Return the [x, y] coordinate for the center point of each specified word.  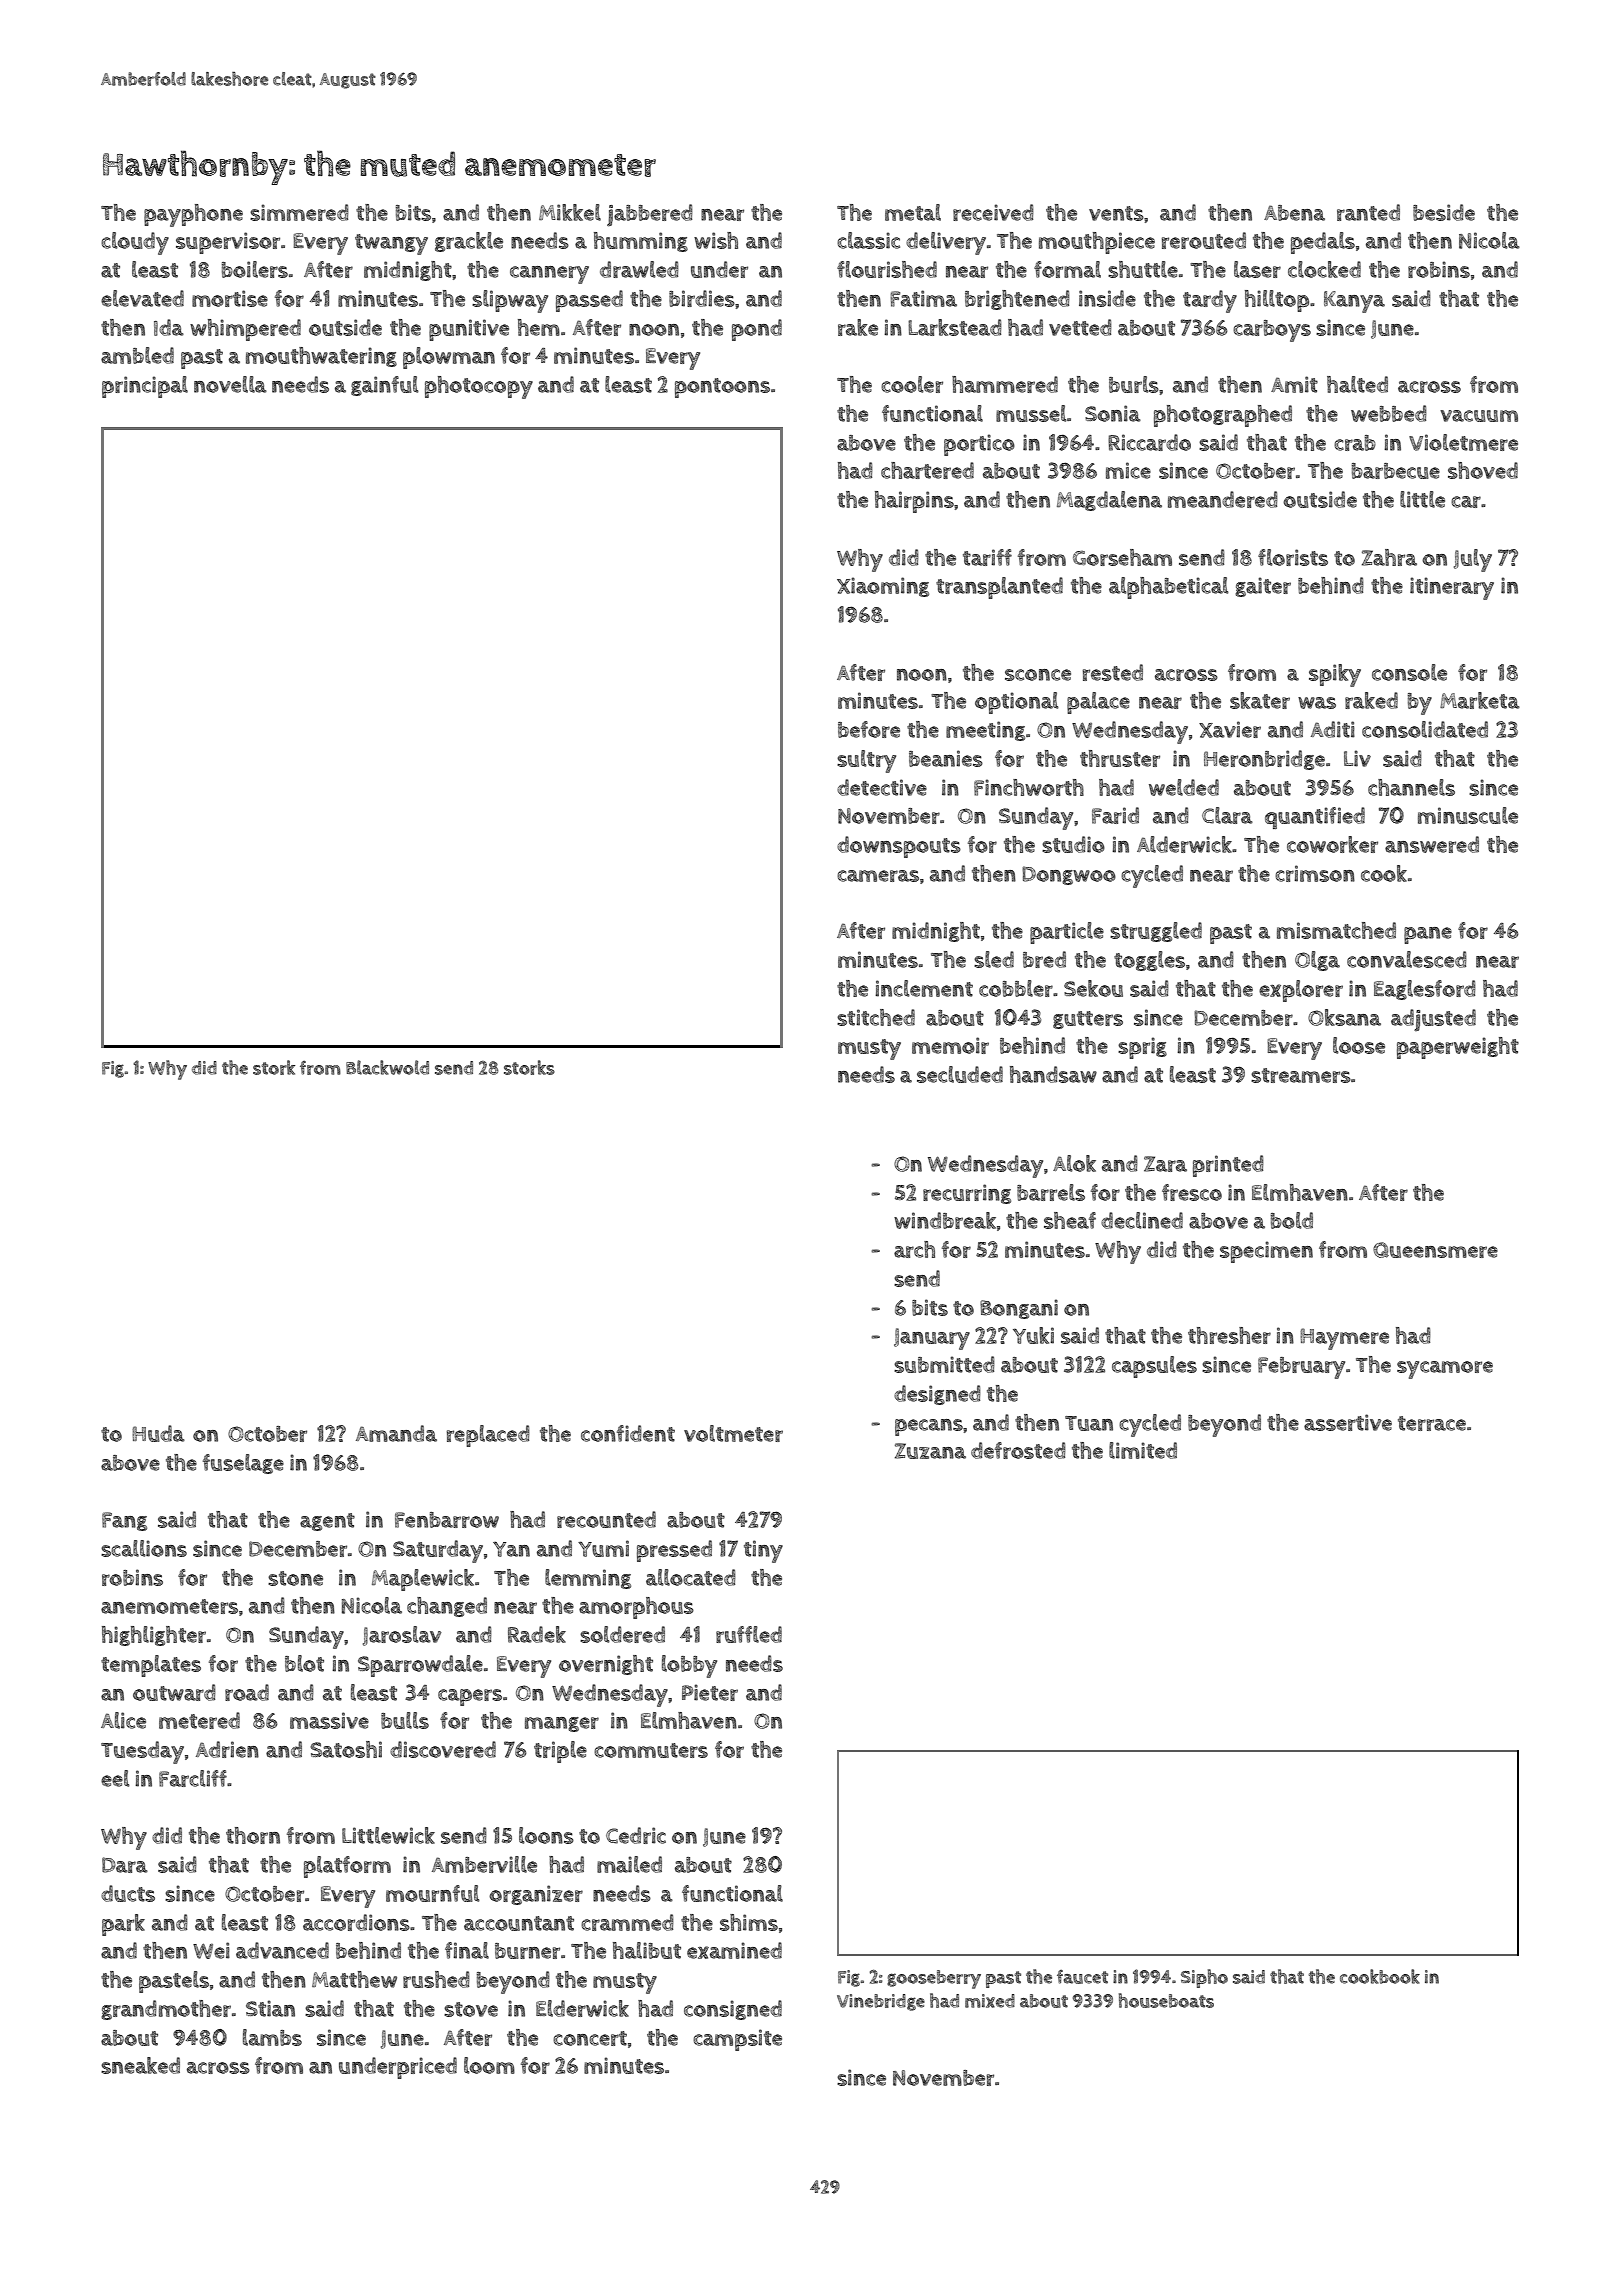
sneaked [140, 2065]
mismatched [1336, 930]
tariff [987, 557]
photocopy [479, 387]
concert [590, 2038]
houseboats [1166, 2000]
